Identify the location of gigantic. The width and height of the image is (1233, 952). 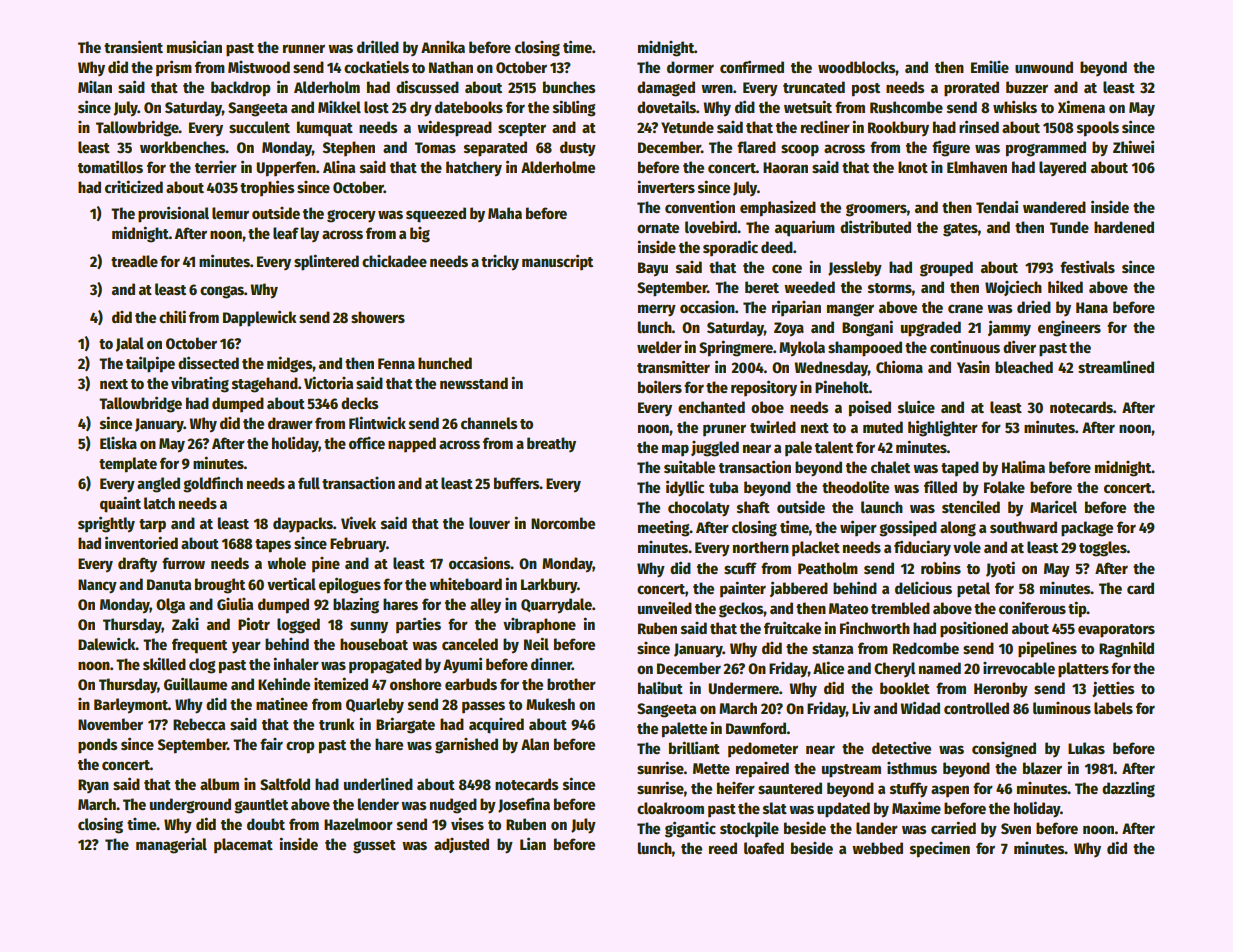
(690, 829).
